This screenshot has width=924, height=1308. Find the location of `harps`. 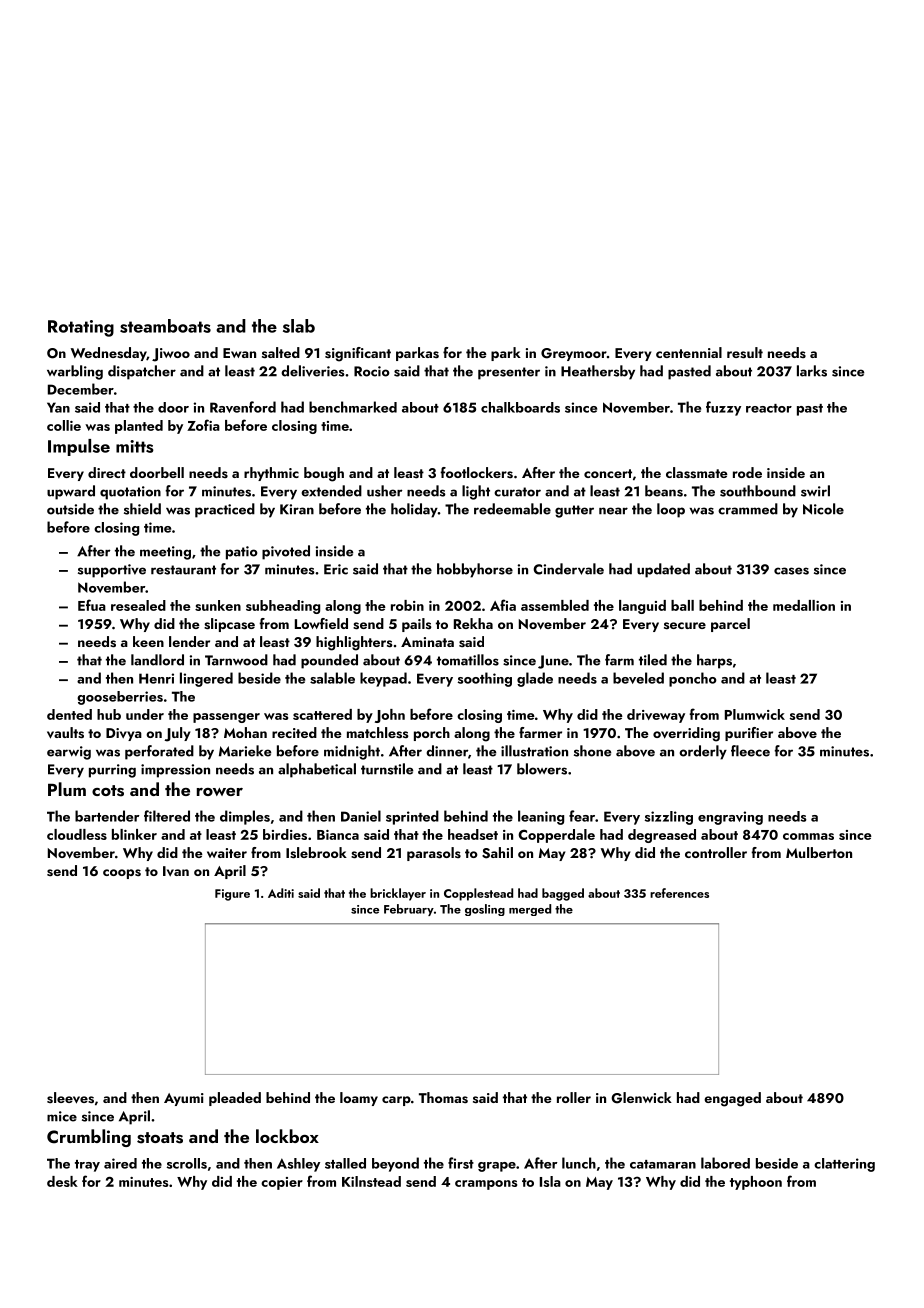

harps is located at coordinates (714, 661).
